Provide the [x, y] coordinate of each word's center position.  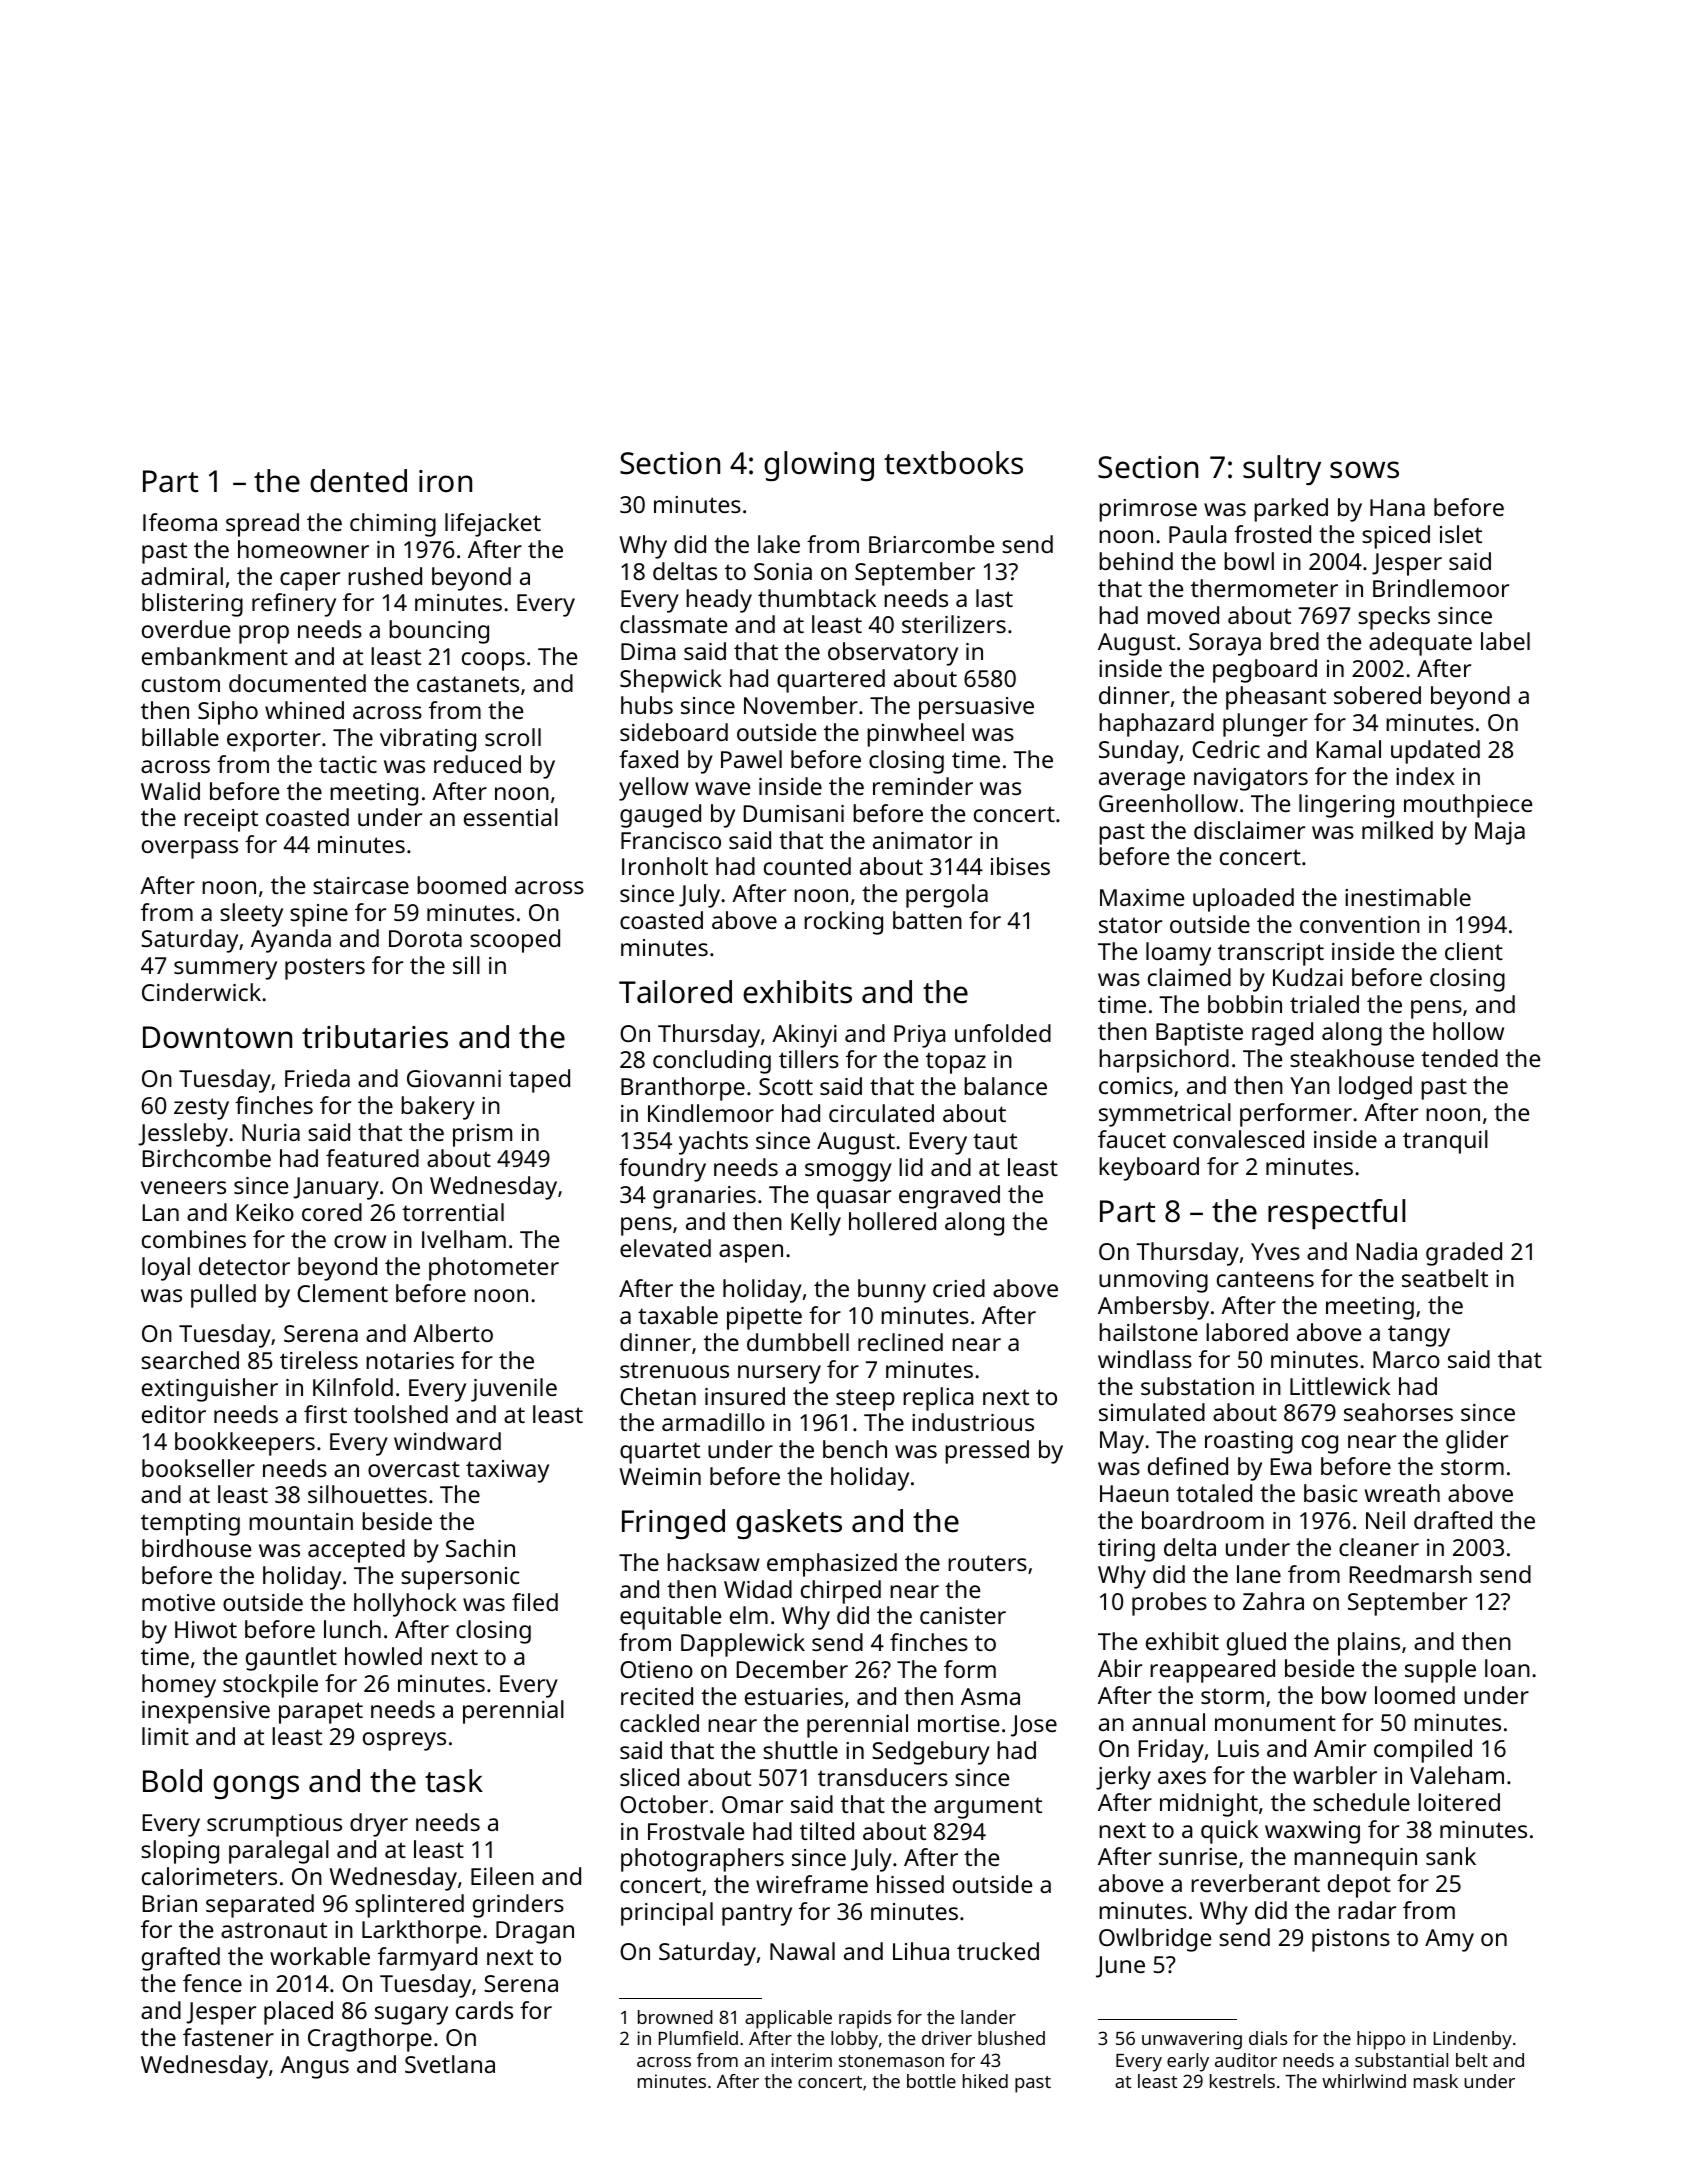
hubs [647, 705]
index [1425, 776]
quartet [660, 1453]
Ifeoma [180, 522]
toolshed [401, 1414]
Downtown [217, 1037]
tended [1459, 1058]
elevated [665, 1248]
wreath [1402, 1493]
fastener [228, 2037]
